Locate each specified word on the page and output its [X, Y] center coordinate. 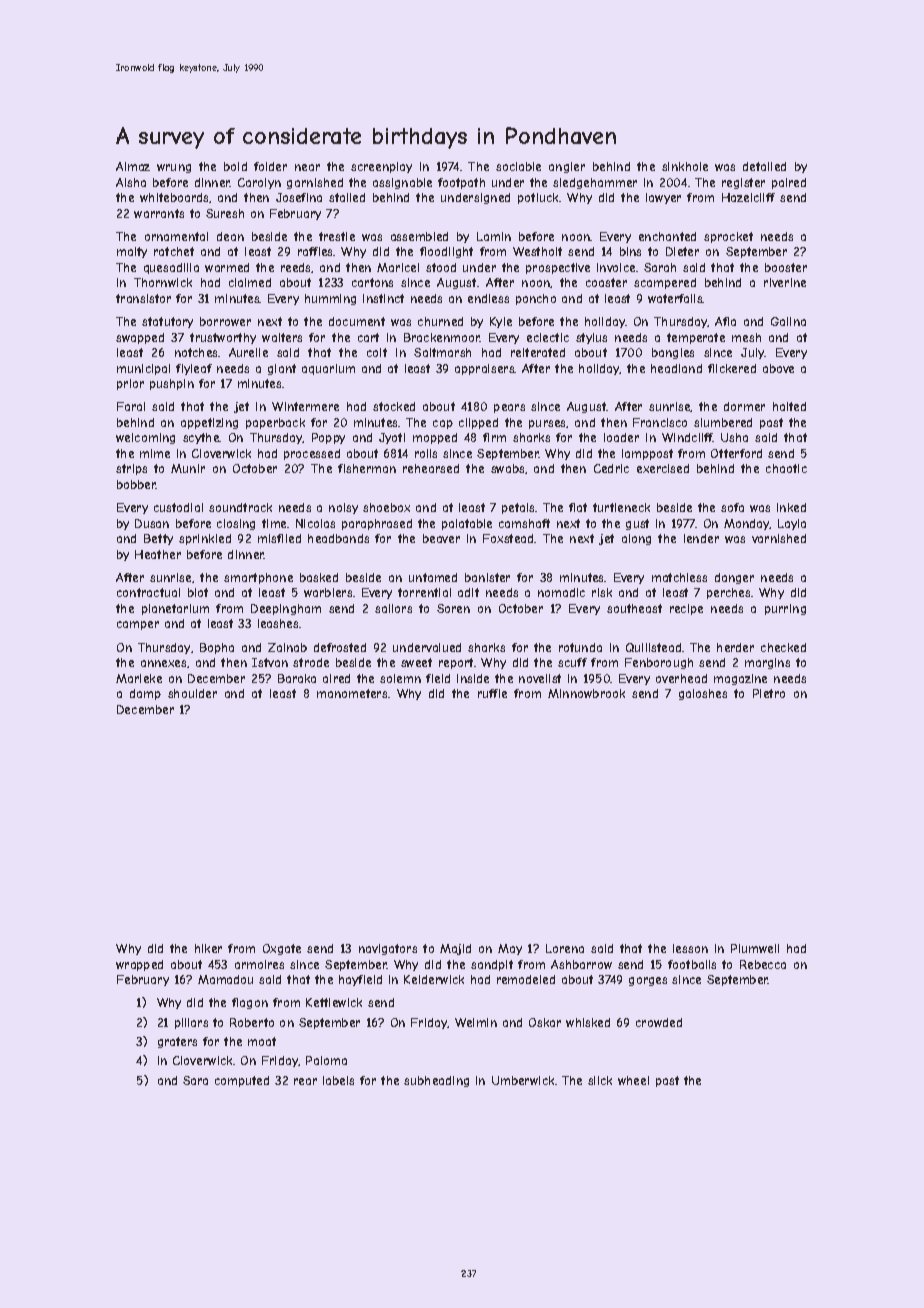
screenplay [381, 167]
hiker [208, 948]
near [307, 167]
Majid [455, 949]
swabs [507, 468]
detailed [764, 166]
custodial [178, 507]
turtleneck [621, 507]
